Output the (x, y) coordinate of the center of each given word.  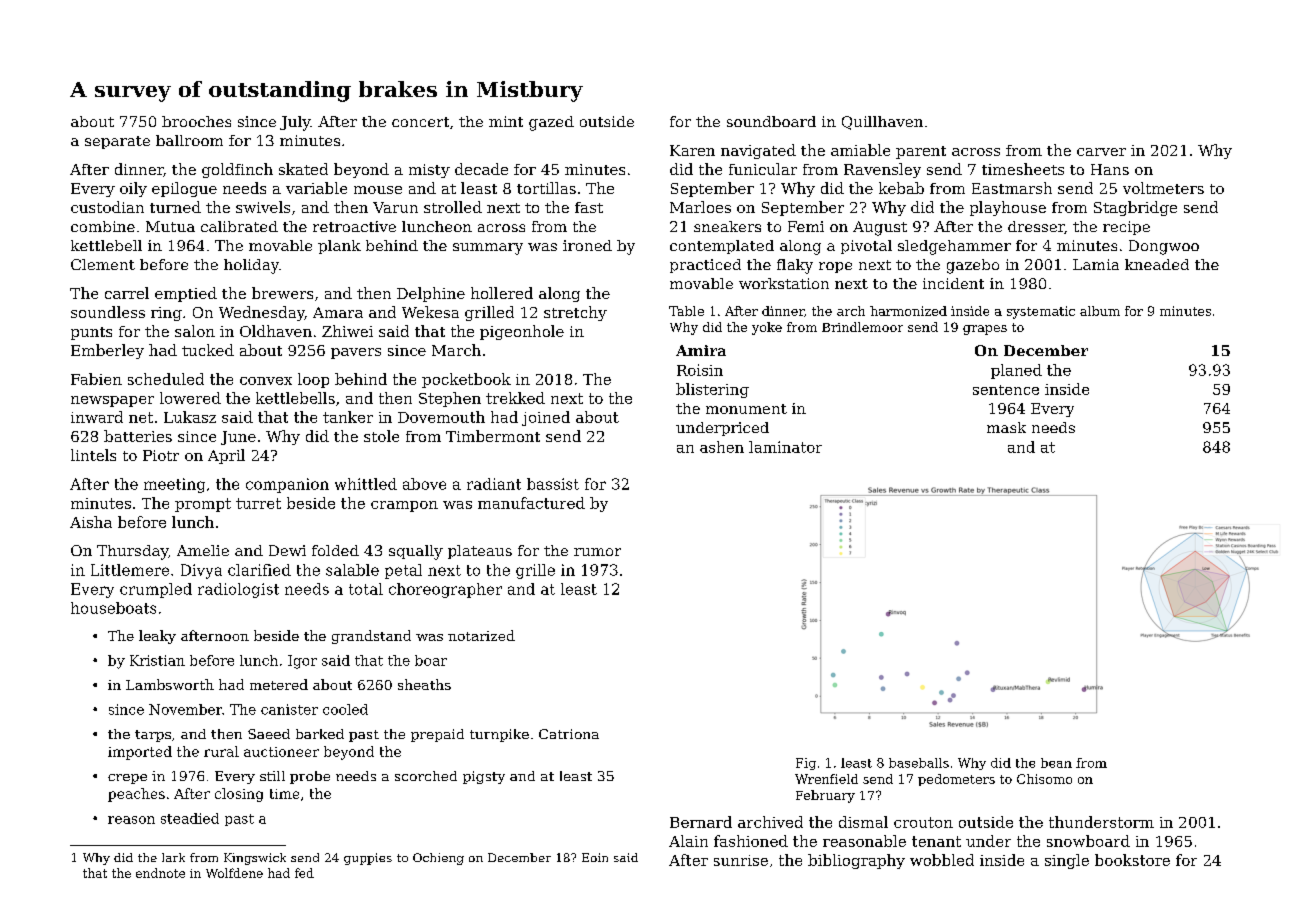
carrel (127, 293)
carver (1101, 152)
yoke (767, 328)
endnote (160, 873)
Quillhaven (882, 123)
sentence (1006, 390)
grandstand (371, 637)
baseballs (919, 763)
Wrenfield (826, 779)
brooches (196, 121)
